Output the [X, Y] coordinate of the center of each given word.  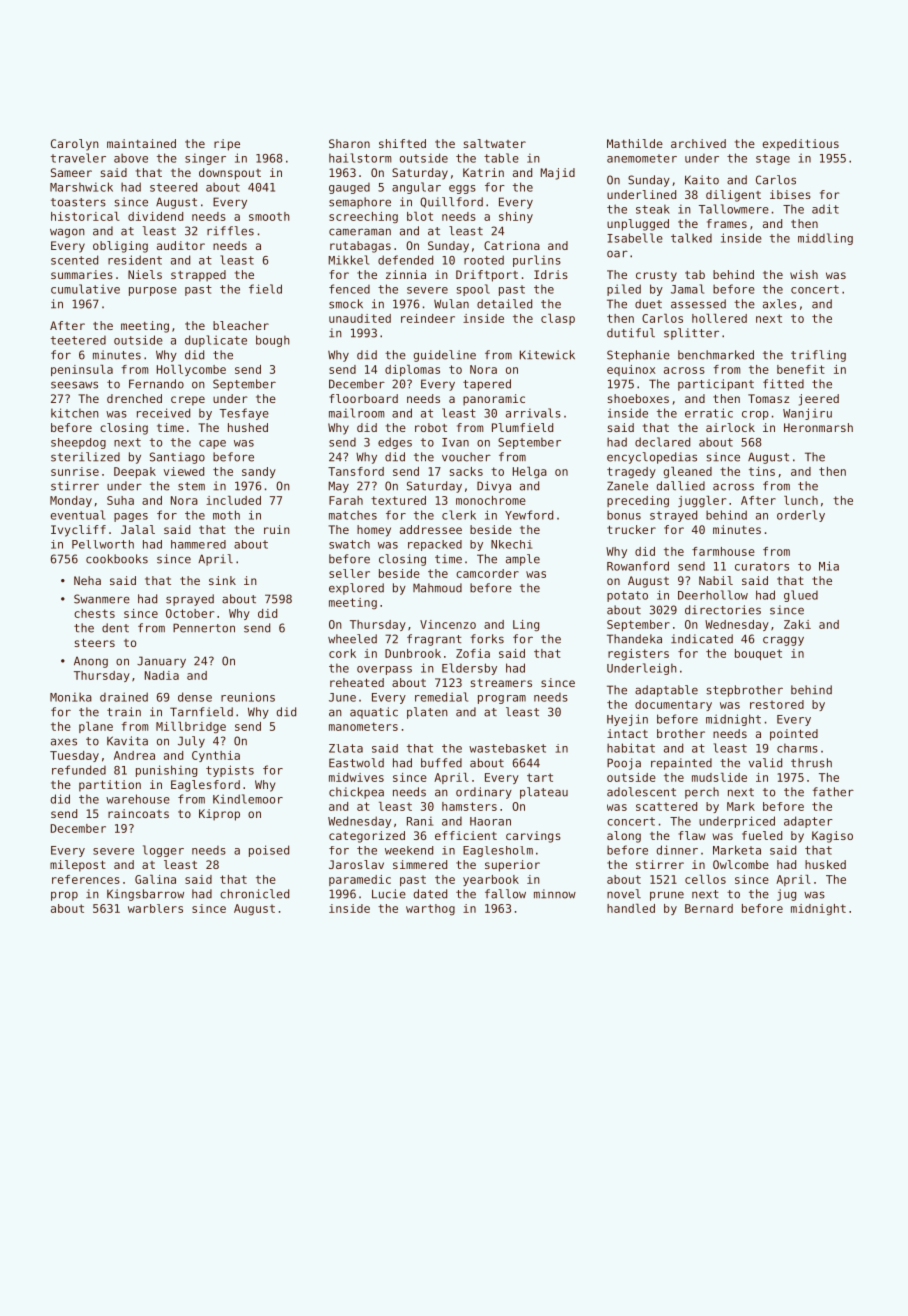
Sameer [71, 172]
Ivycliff [78, 531]
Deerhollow [713, 595]
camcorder [487, 573]
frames [727, 223]
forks [487, 639]
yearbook [491, 880]
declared [662, 442]
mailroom [357, 413]
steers [95, 642]
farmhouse [723, 551]
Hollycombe [191, 370]
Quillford [451, 202]
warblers [155, 908]
